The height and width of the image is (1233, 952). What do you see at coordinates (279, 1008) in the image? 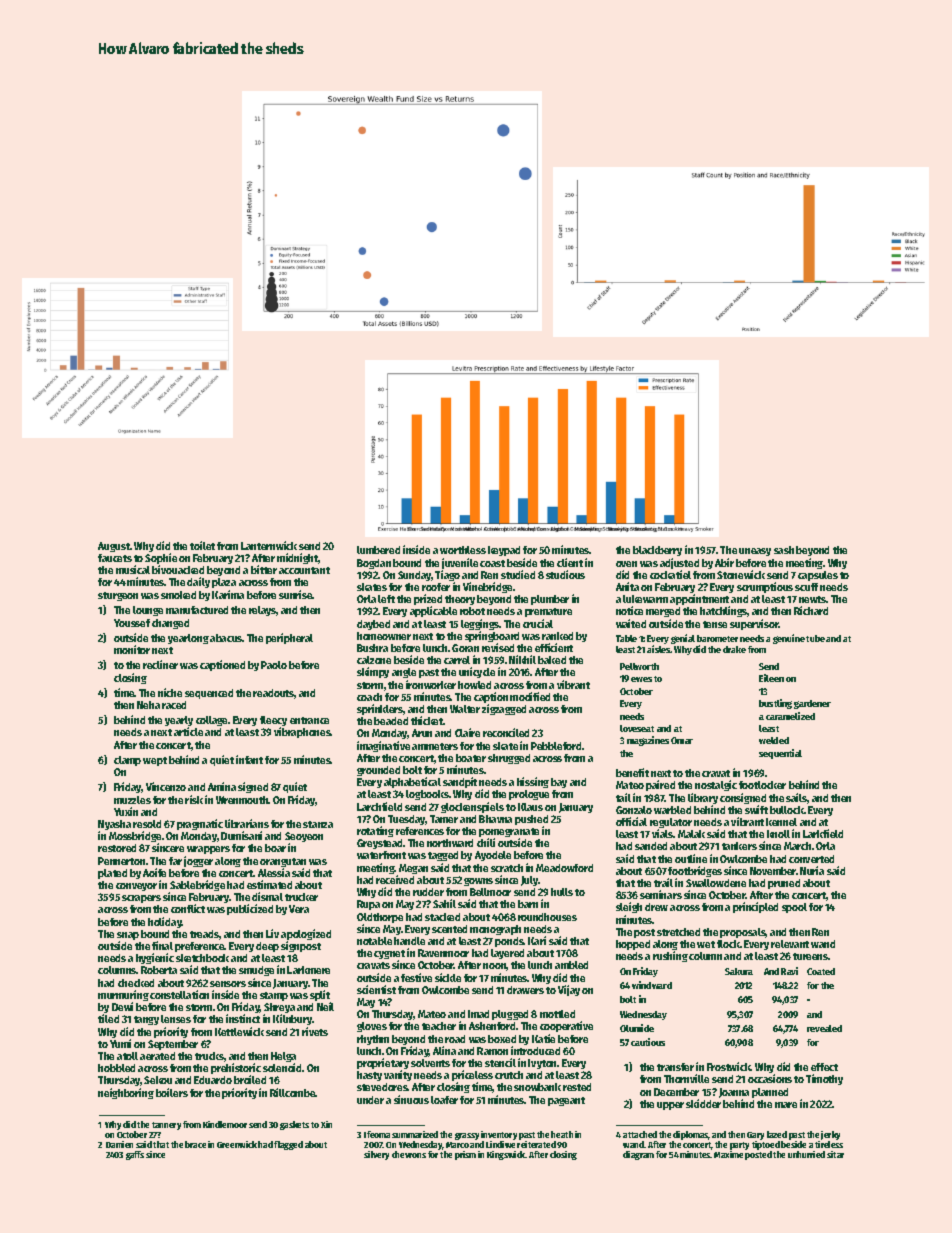
I see `Shreya` at bounding box center [279, 1008].
